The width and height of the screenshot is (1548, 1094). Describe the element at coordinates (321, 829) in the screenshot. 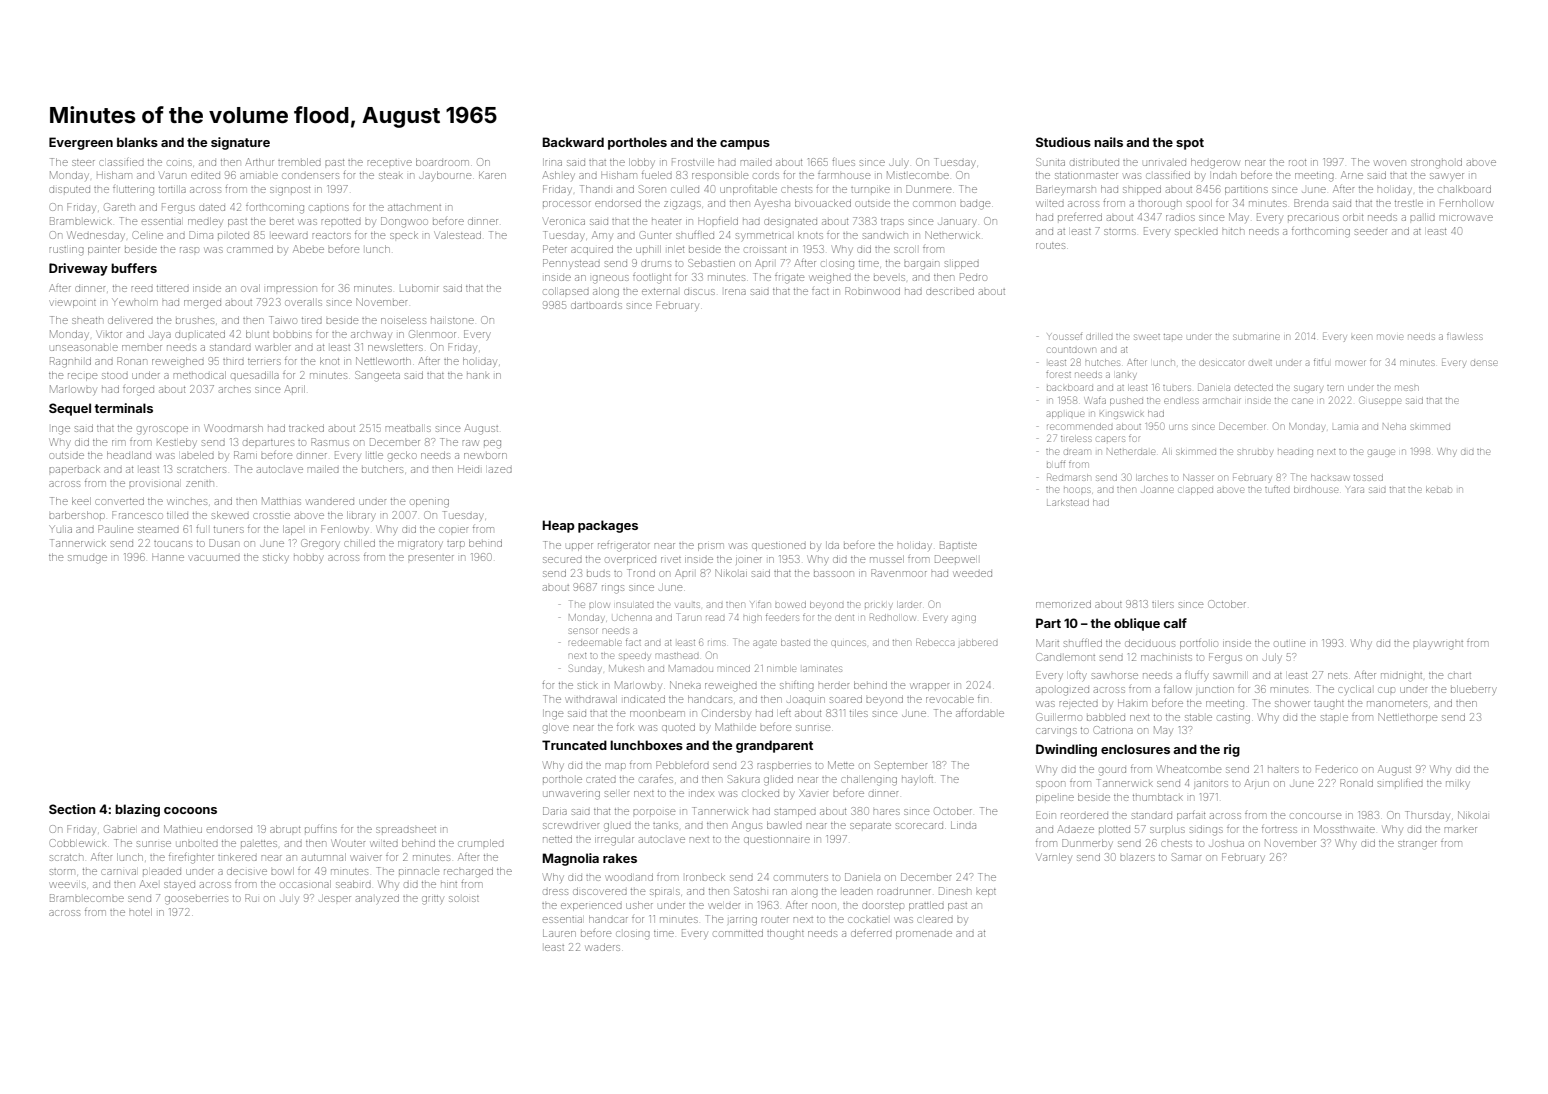

I see `puffins` at that location.
